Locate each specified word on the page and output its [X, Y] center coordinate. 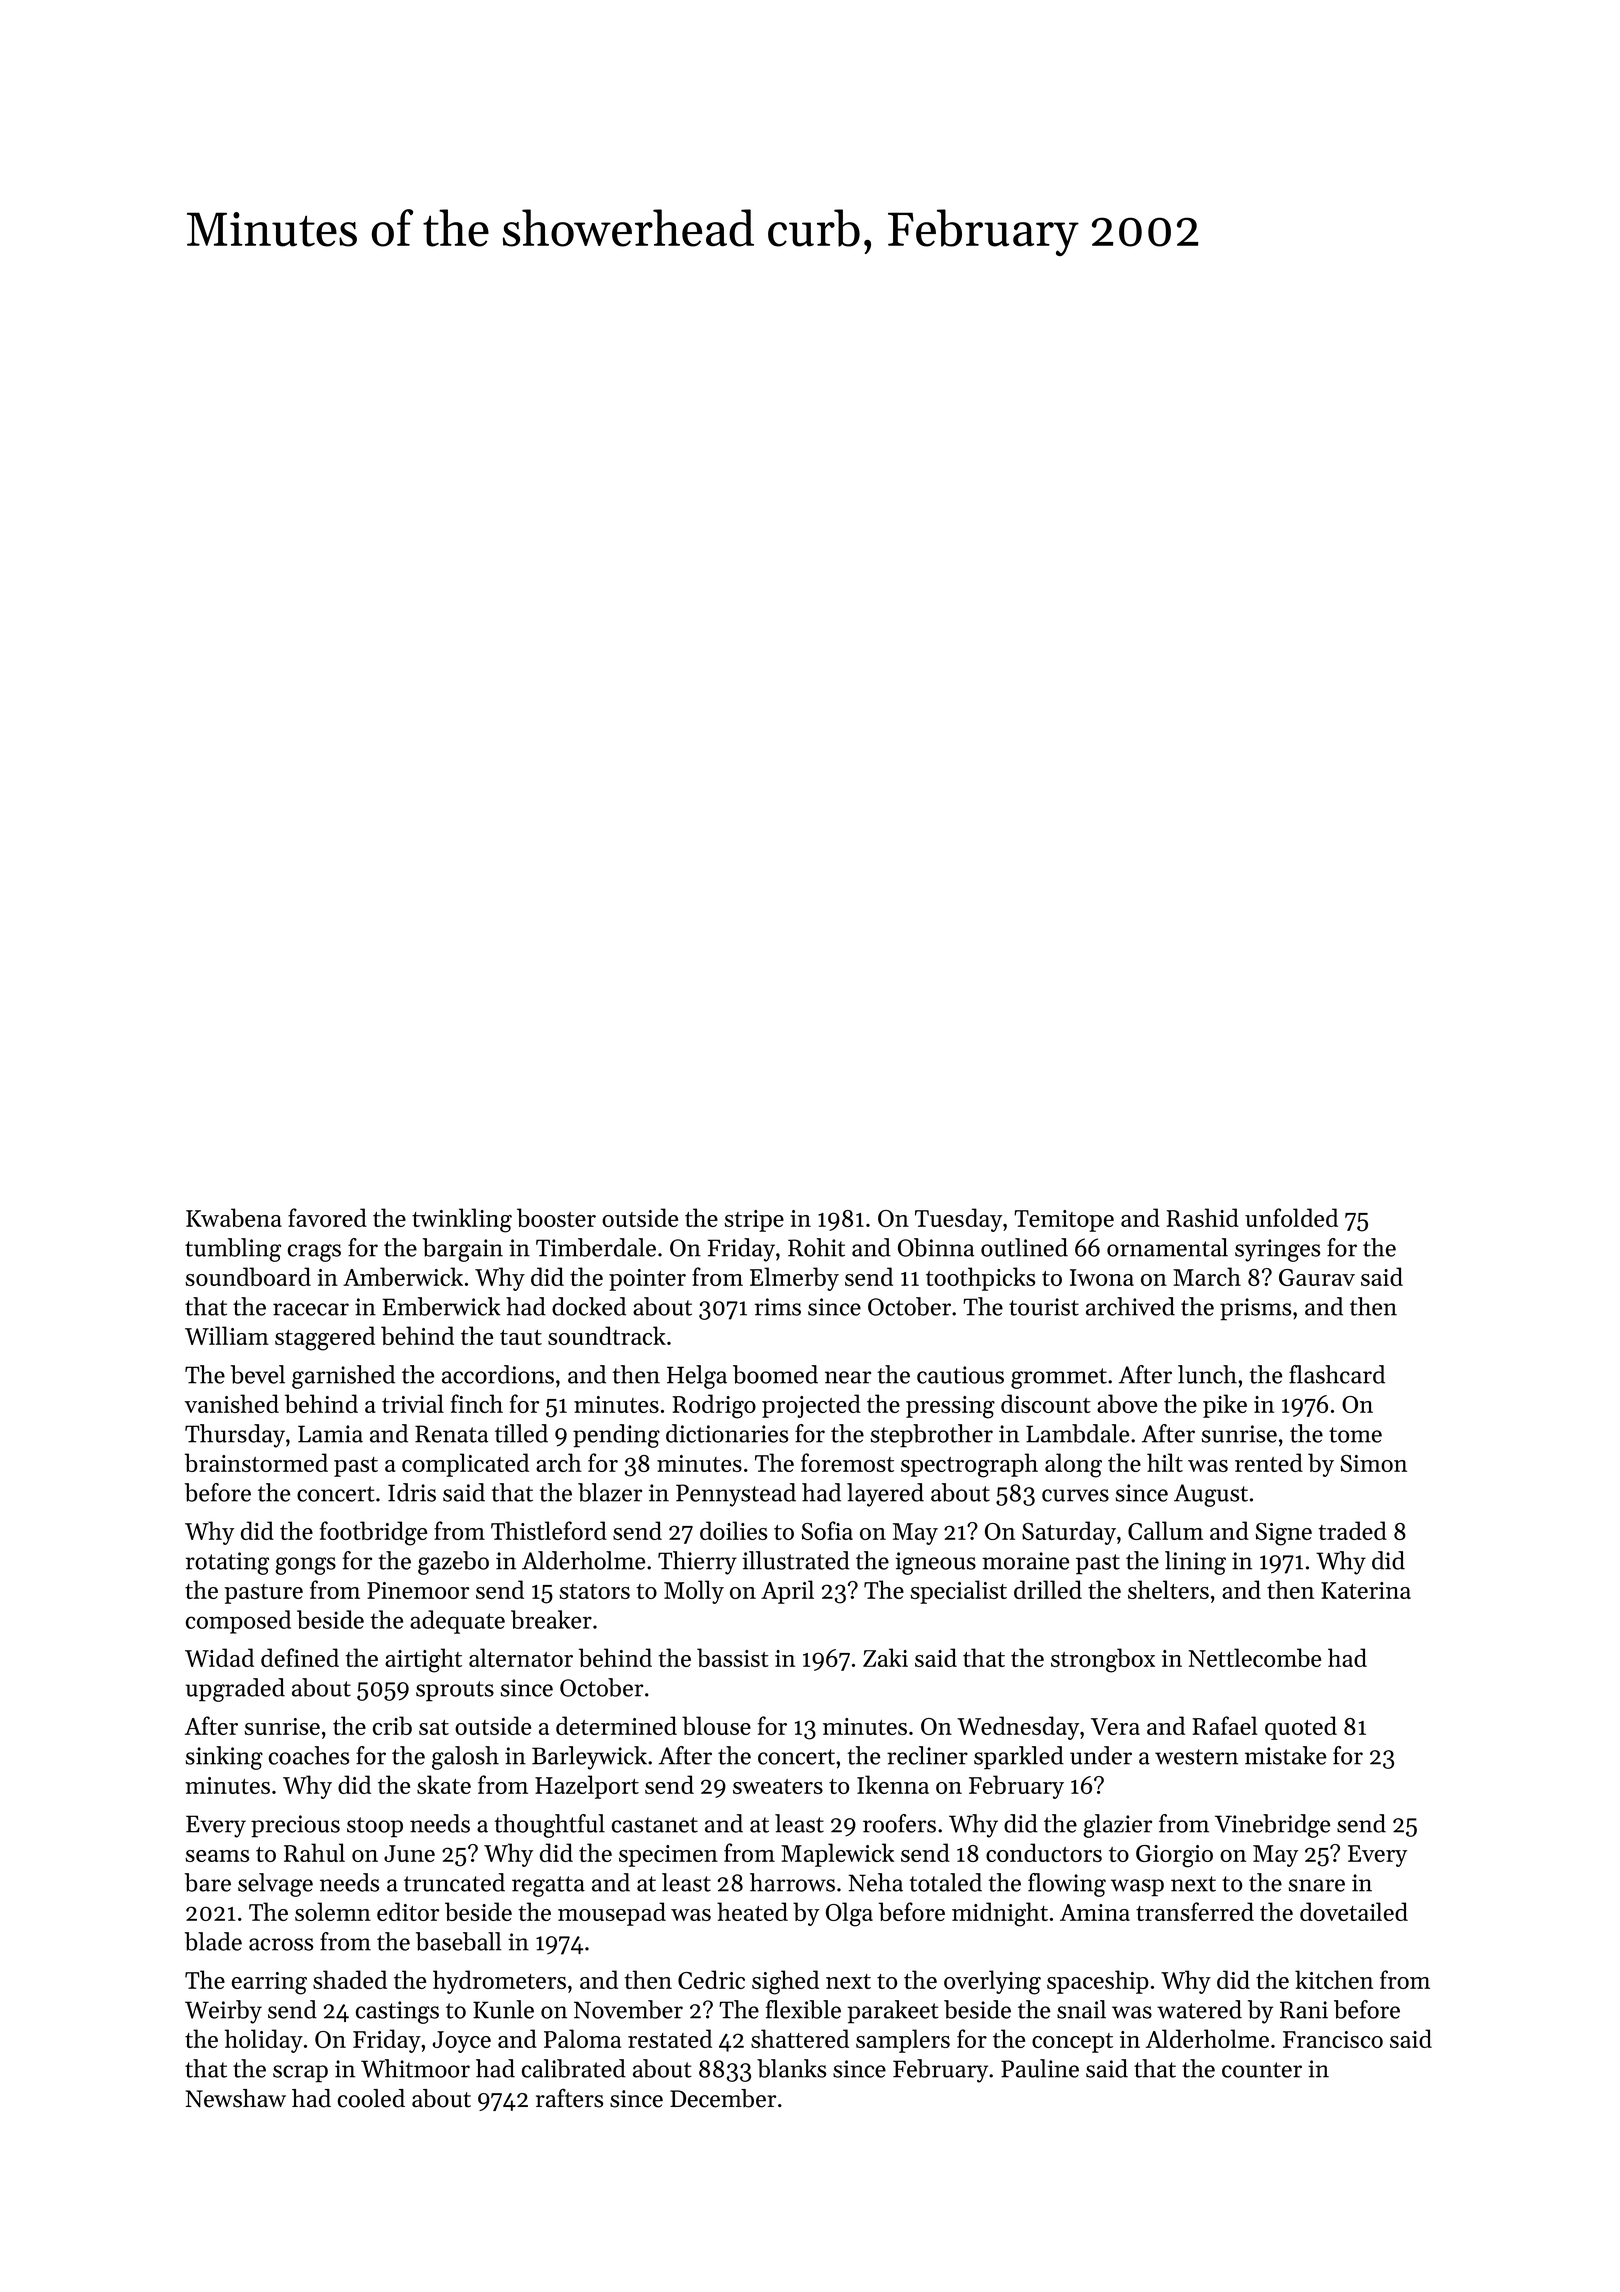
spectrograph [969, 1465]
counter [1262, 2070]
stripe [754, 1221]
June [409, 1853]
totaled [945, 1882]
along [1073, 1465]
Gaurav [1317, 1277]
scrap [300, 2074]
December [723, 2098]
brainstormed [256, 1462]
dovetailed [1354, 1911]
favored [327, 1217]
